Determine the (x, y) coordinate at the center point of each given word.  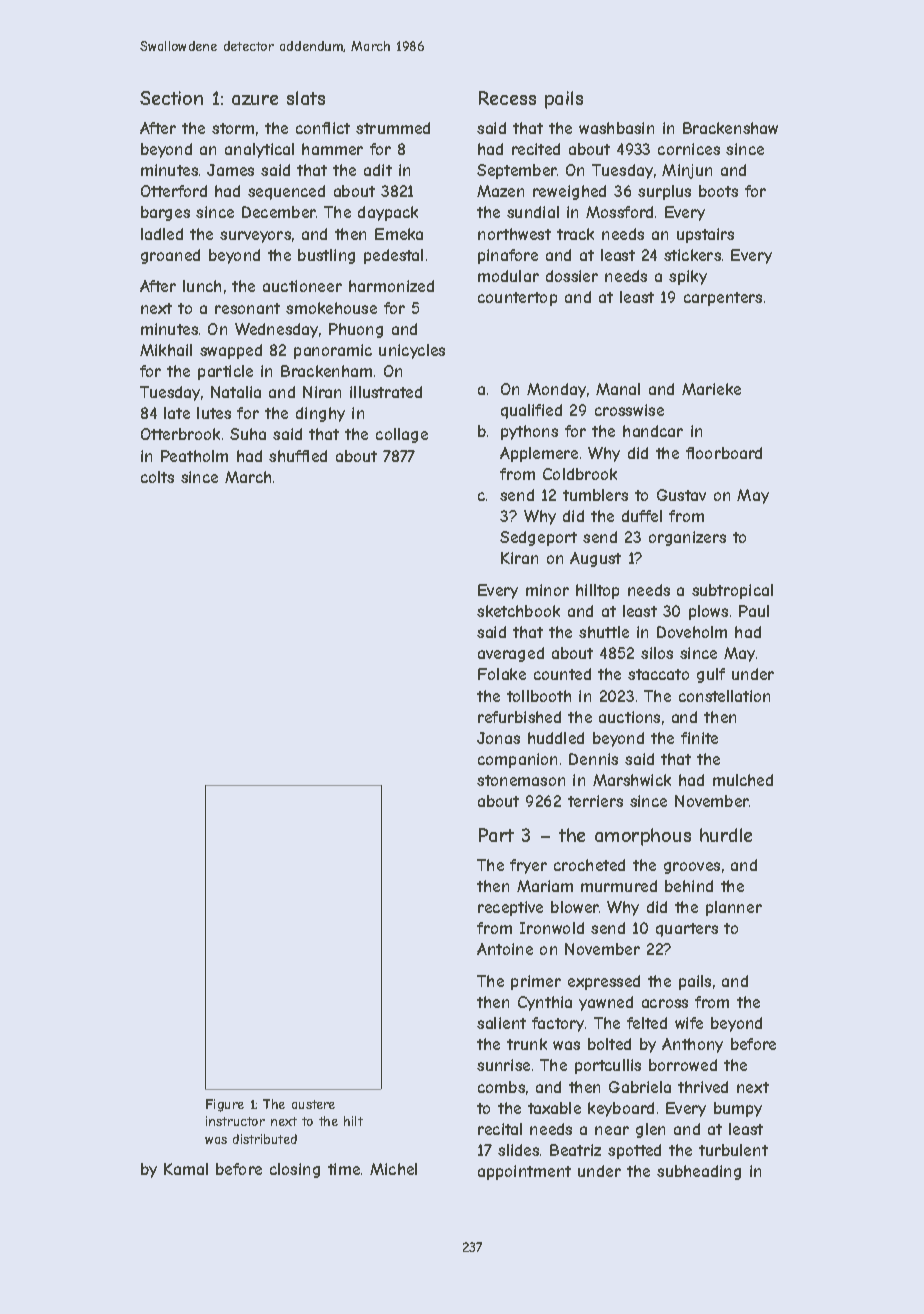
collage (402, 435)
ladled (162, 234)
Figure (225, 1105)
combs (501, 1087)
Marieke (711, 389)
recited (536, 149)
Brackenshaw (730, 128)
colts (157, 477)
